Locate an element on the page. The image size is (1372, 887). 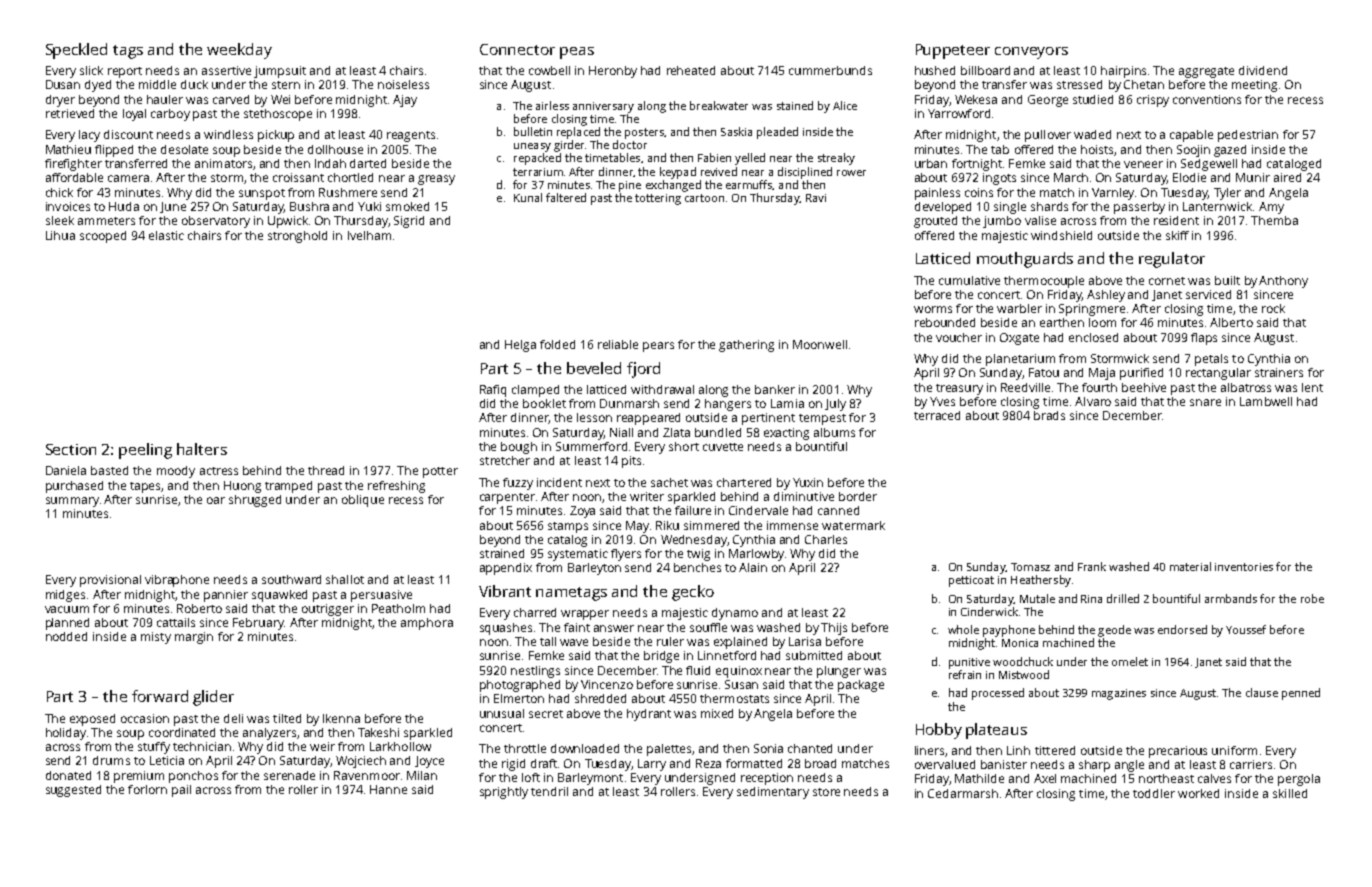
dividend is located at coordinates (1263, 70).
